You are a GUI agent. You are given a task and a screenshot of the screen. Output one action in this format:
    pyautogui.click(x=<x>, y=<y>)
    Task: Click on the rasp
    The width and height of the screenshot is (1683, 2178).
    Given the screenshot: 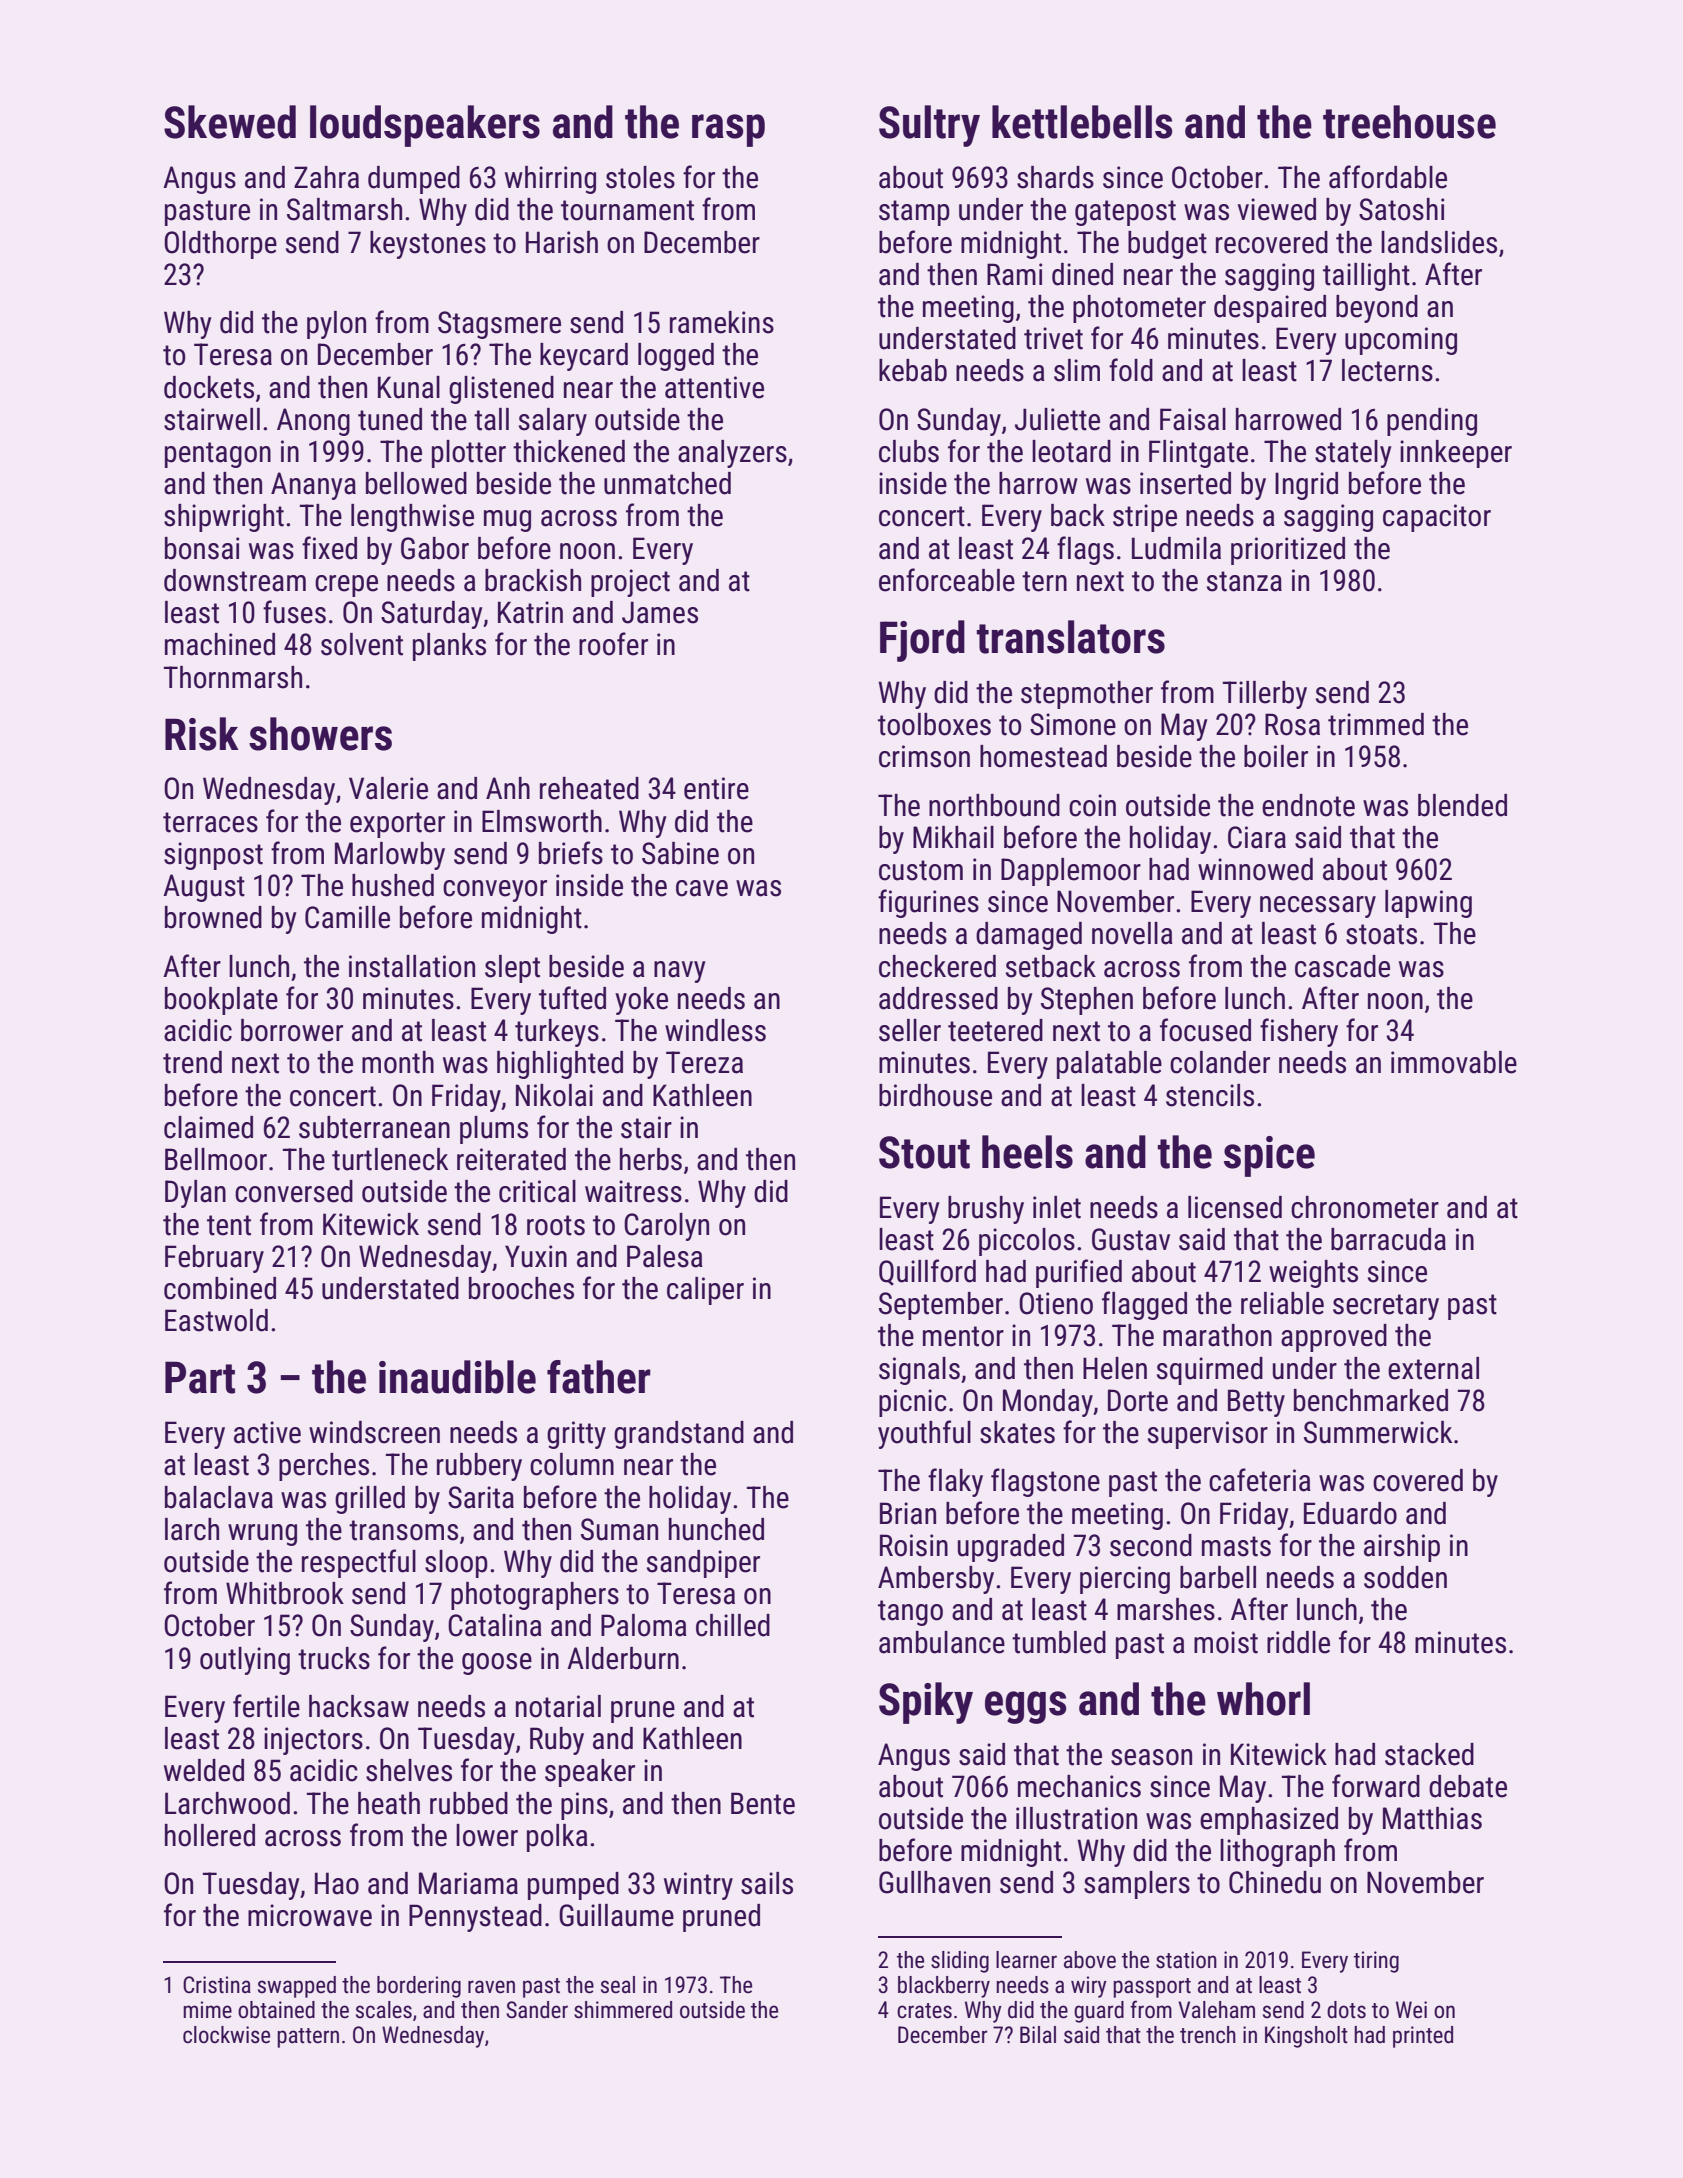 What is the action you would take?
    pyautogui.click(x=728, y=130)
